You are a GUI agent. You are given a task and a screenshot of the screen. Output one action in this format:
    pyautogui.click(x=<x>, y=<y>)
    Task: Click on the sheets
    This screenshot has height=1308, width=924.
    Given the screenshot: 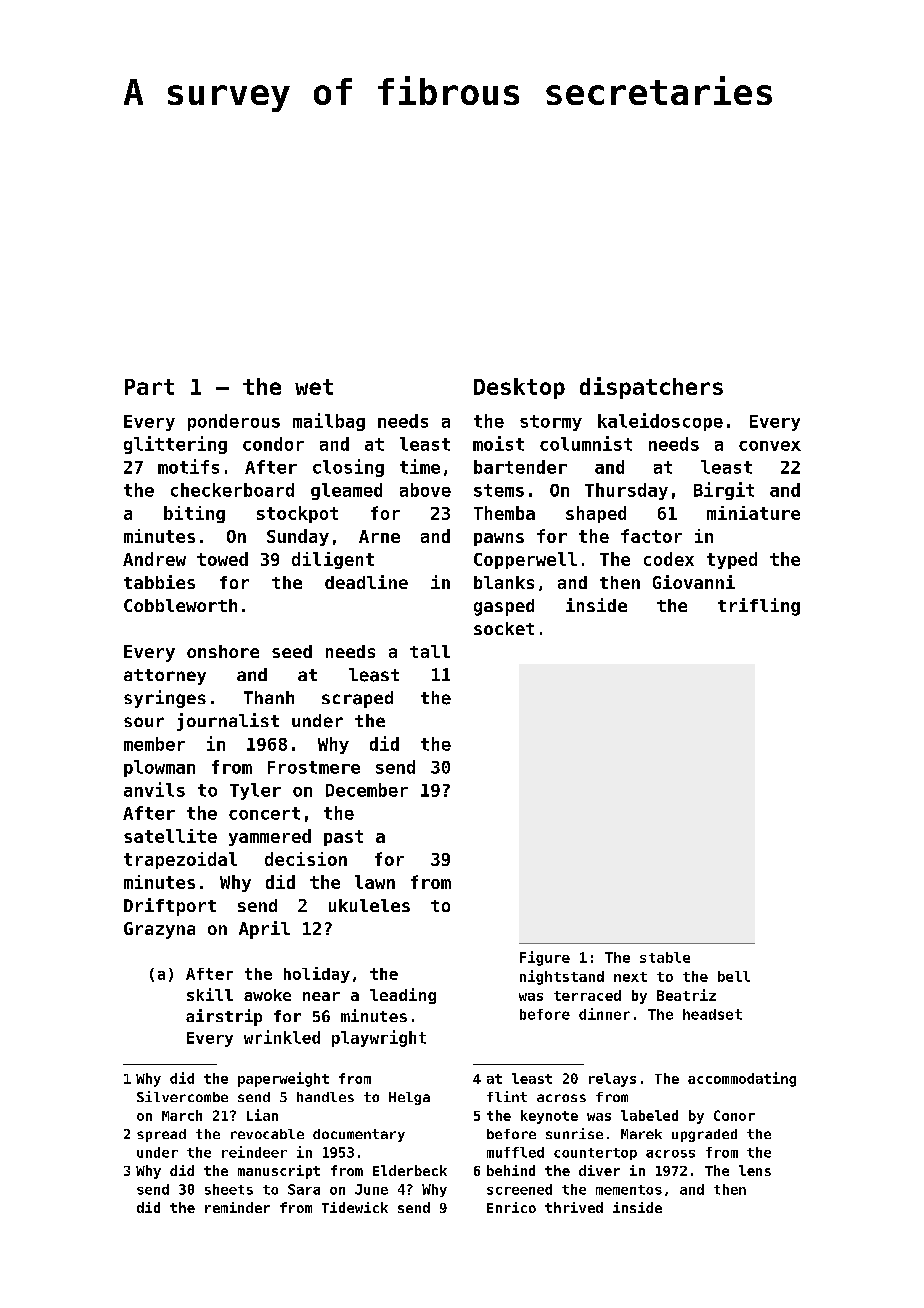 What is the action you would take?
    pyautogui.click(x=229, y=1189)
